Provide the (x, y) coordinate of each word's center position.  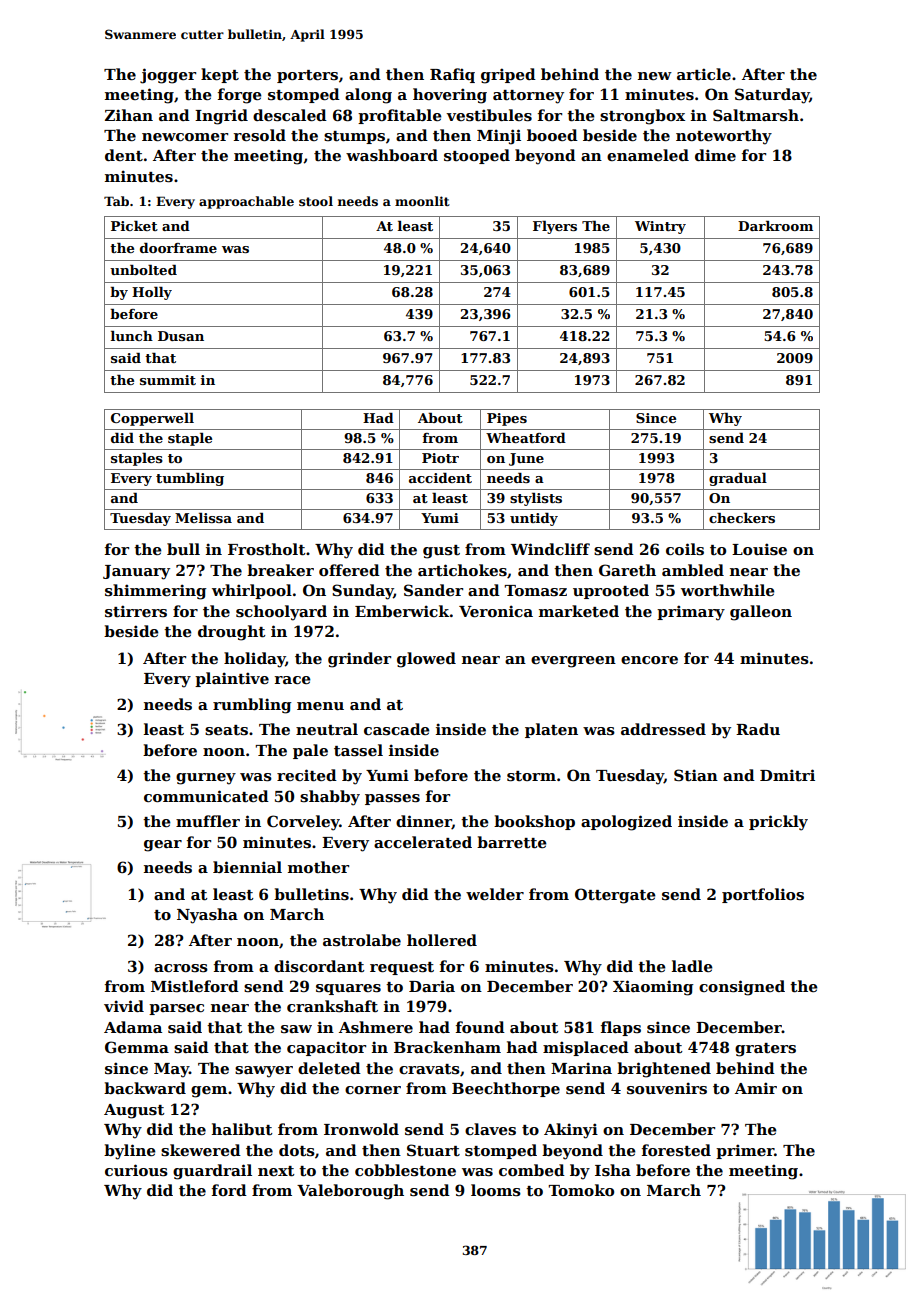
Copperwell (152, 419)
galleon (761, 613)
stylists (536, 499)
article (704, 74)
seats (226, 730)
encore (649, 660)
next (276, 1171)
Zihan (129, 115)
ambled (693, 570)
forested (676, 1150)
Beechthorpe (506, 1089)
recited (307, 775)
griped (508, 76)
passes (392, 799)
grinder (359, 660)
